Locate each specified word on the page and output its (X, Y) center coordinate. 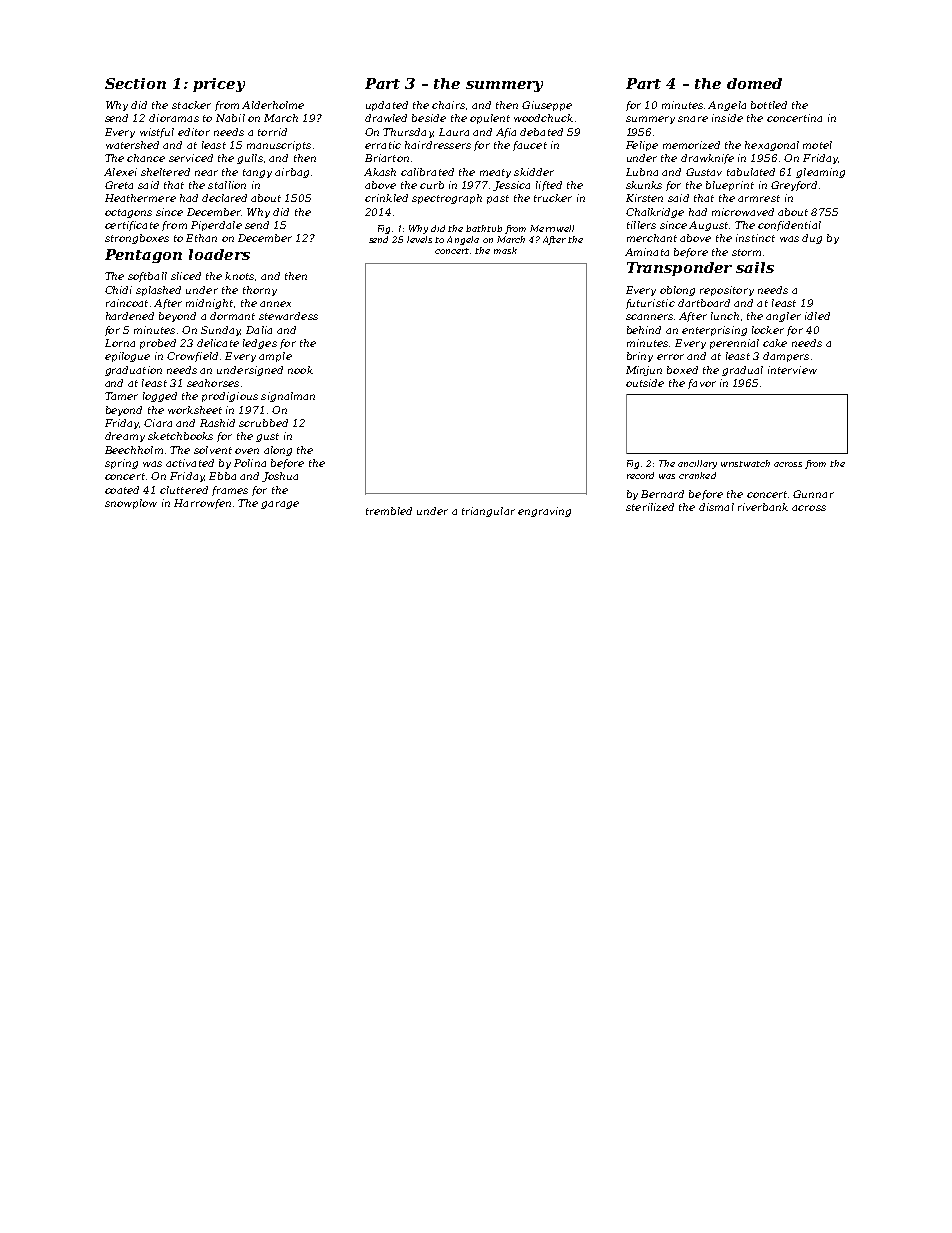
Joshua (280, 477)
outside (645, 383)
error (670, 357)
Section (135, 83)
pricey (219, 85)
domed (754, 83)
